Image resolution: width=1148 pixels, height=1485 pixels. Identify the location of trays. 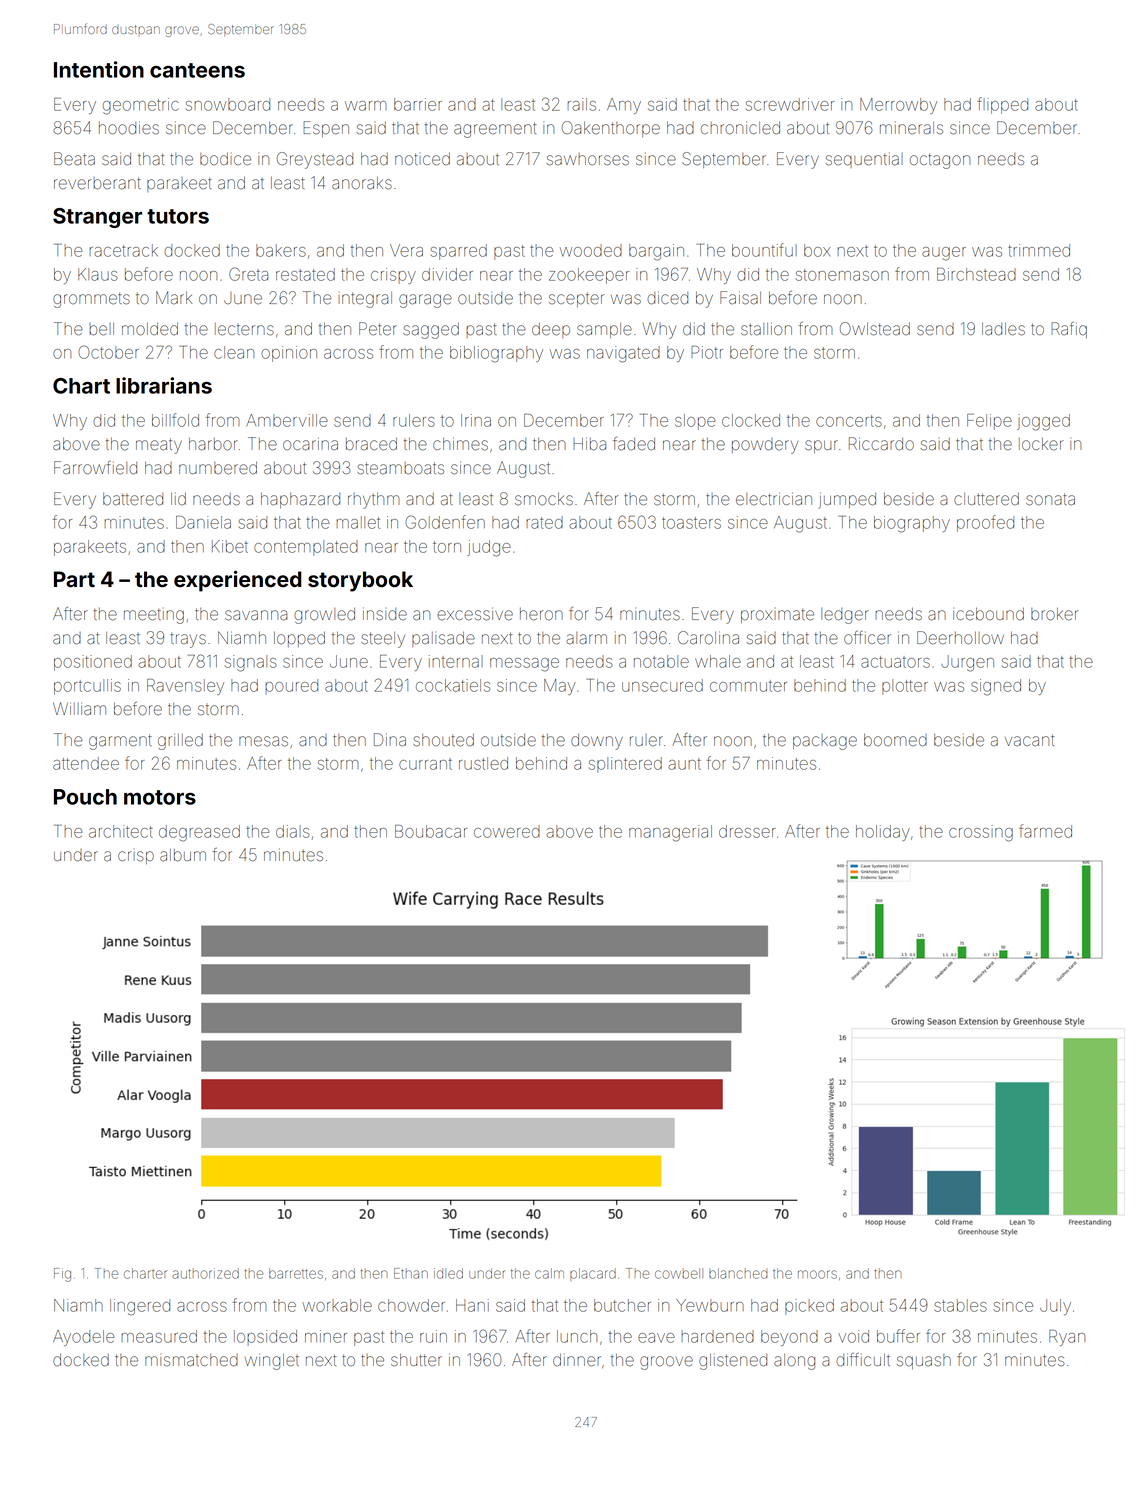
(188, 640).
